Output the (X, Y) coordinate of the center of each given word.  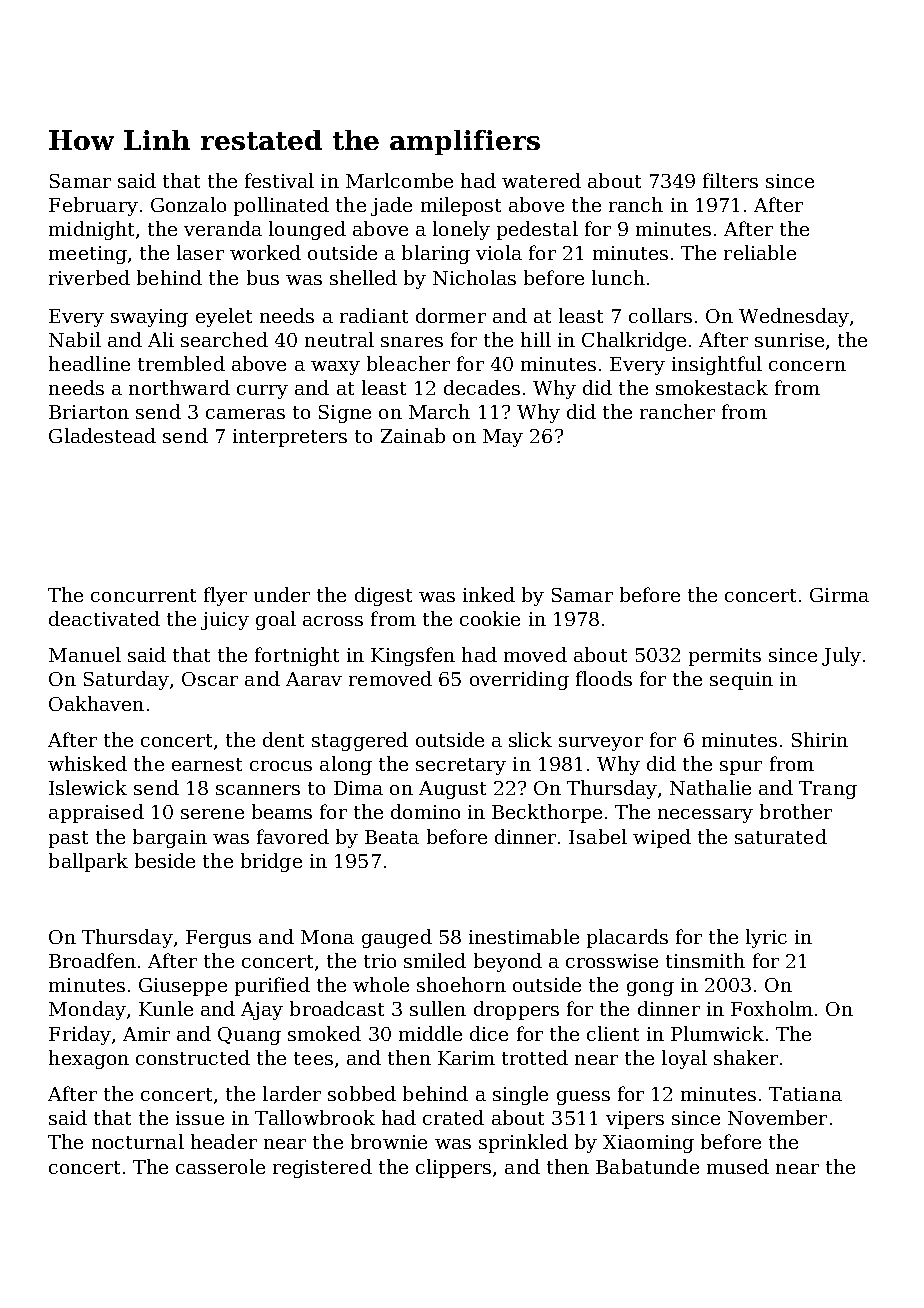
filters (730, 180)
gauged (397, 938)
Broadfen (92, 960)
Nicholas (474, 277)
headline (89, 363)
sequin (741, 681)
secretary (461, 766)
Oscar (210, 679)
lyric (766, 938)
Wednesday (794, 317)
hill (536, 339)
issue (200, 1118)
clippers (453, 1168)
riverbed (89, 277)
